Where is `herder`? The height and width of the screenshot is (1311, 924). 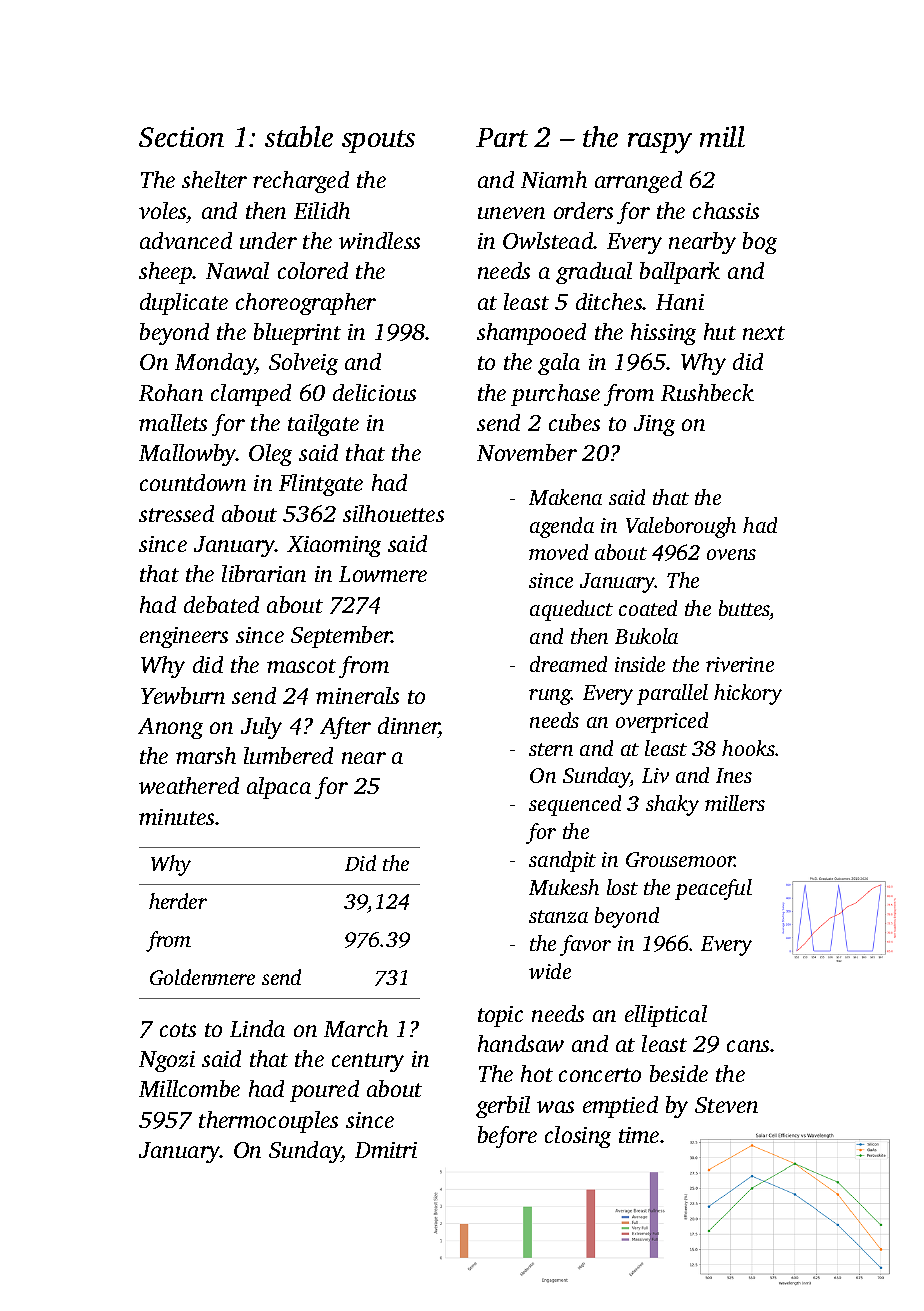
herder is located at coordinates (178, 901).
